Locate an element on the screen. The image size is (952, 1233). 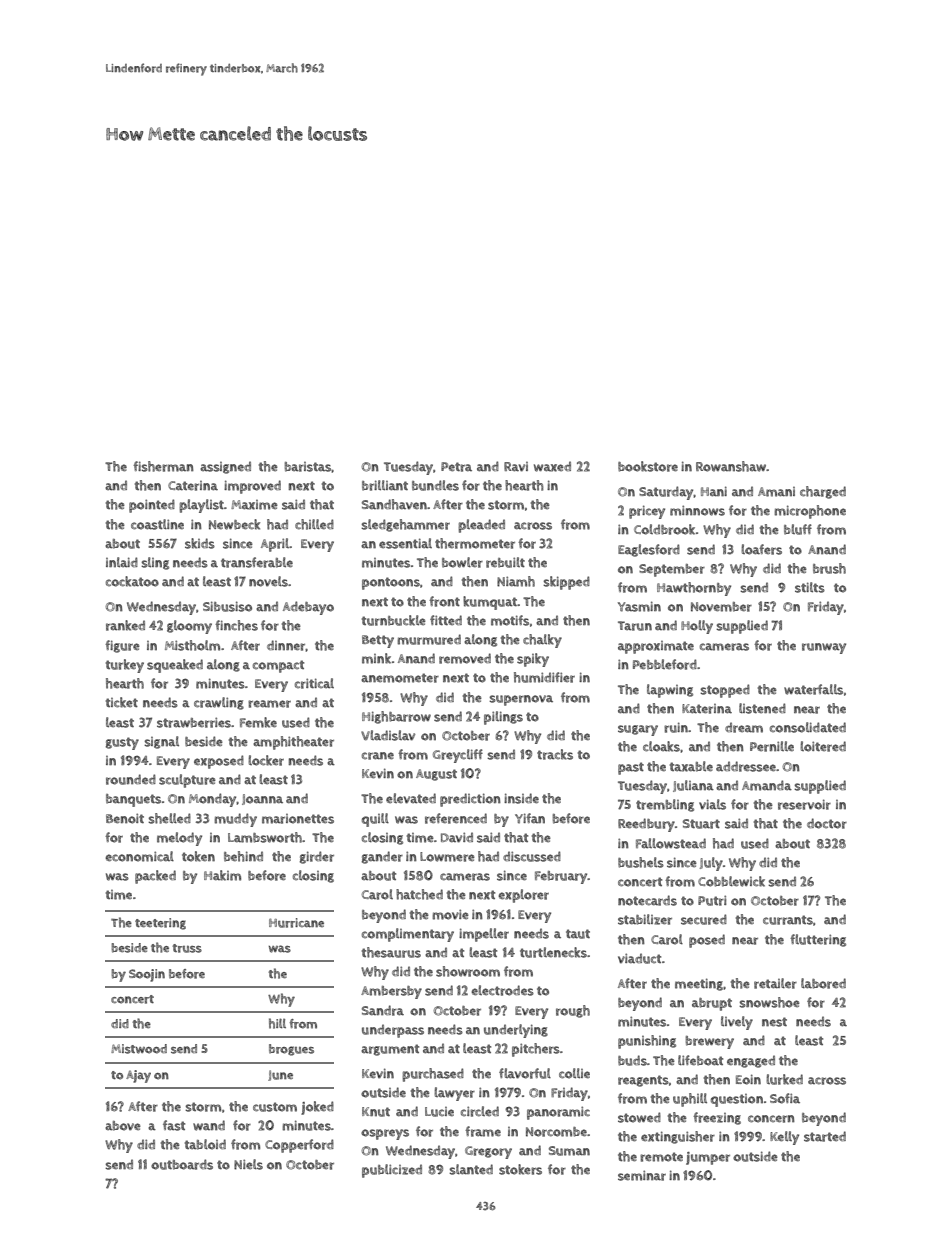
loitered is located at coordinates (823, 746).
